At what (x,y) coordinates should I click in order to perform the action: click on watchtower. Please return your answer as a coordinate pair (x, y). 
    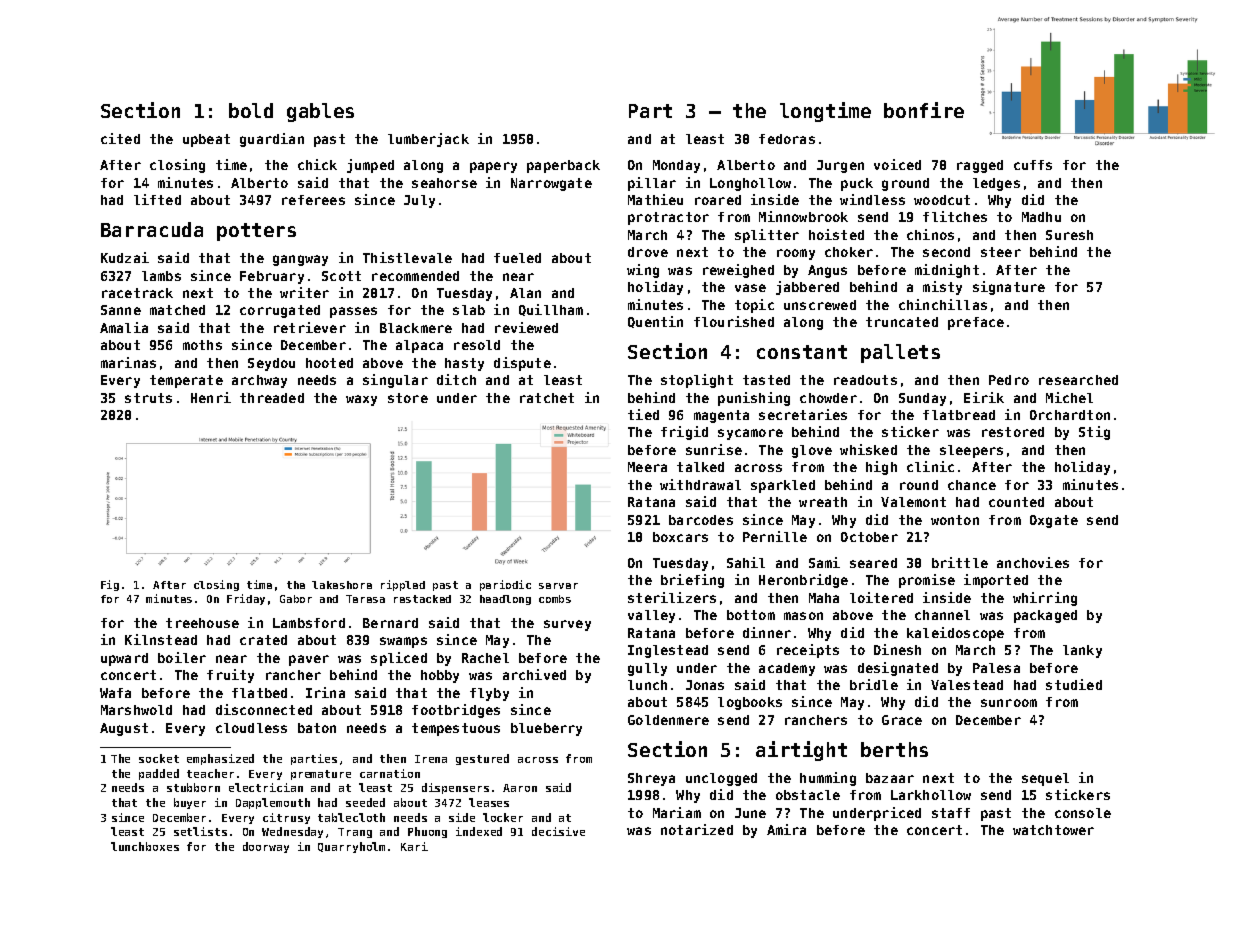
    Looking at the image, I should click on (1053, 830).
